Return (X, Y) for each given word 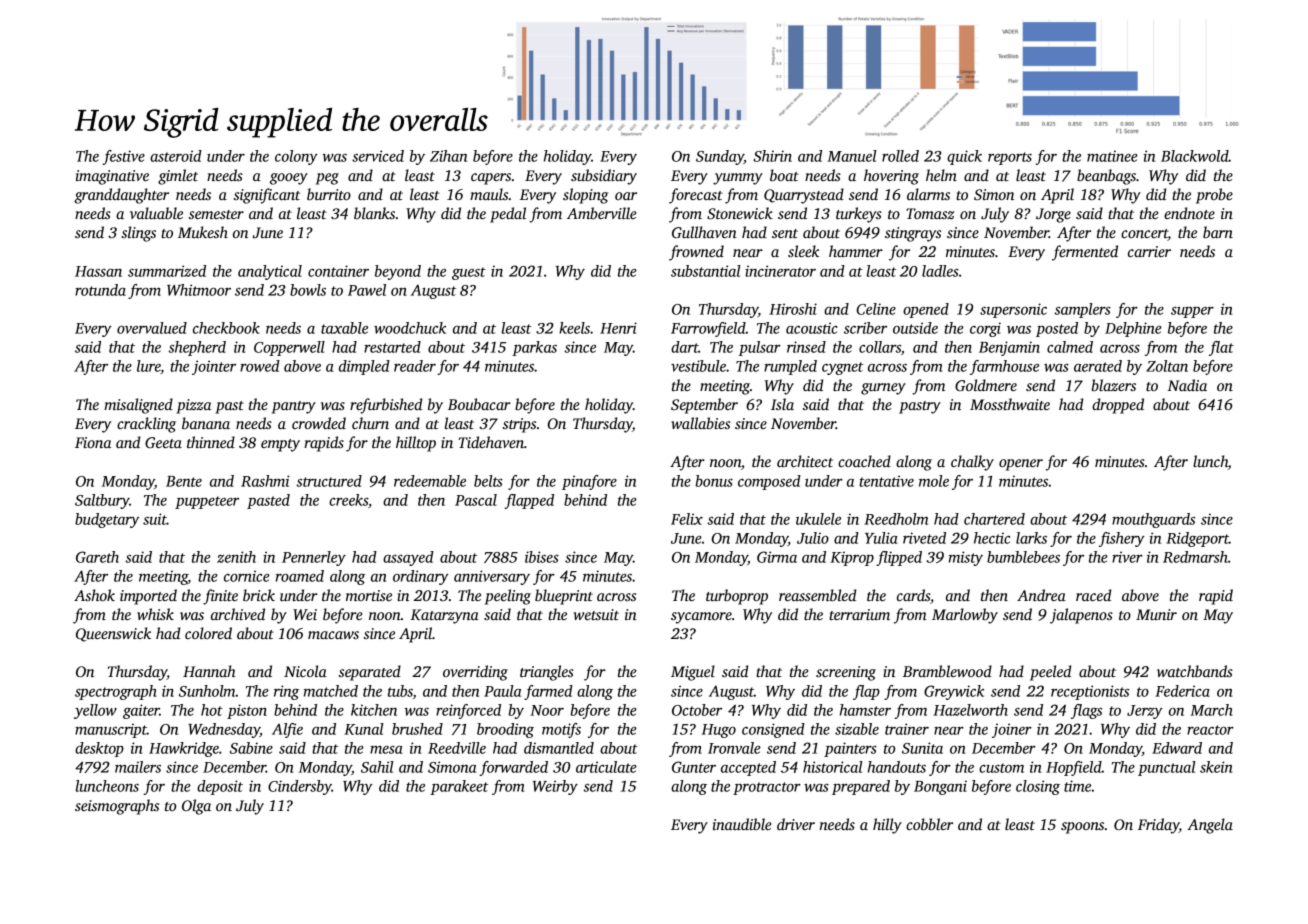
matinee (1112, 156)
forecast (696, 196)
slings (138, 234)
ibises (542, 557)
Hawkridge (184, 749)
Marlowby (965, 616)
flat (1221, 348)
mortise (369, 595)
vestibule (698, 366)
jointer (214, 367)
